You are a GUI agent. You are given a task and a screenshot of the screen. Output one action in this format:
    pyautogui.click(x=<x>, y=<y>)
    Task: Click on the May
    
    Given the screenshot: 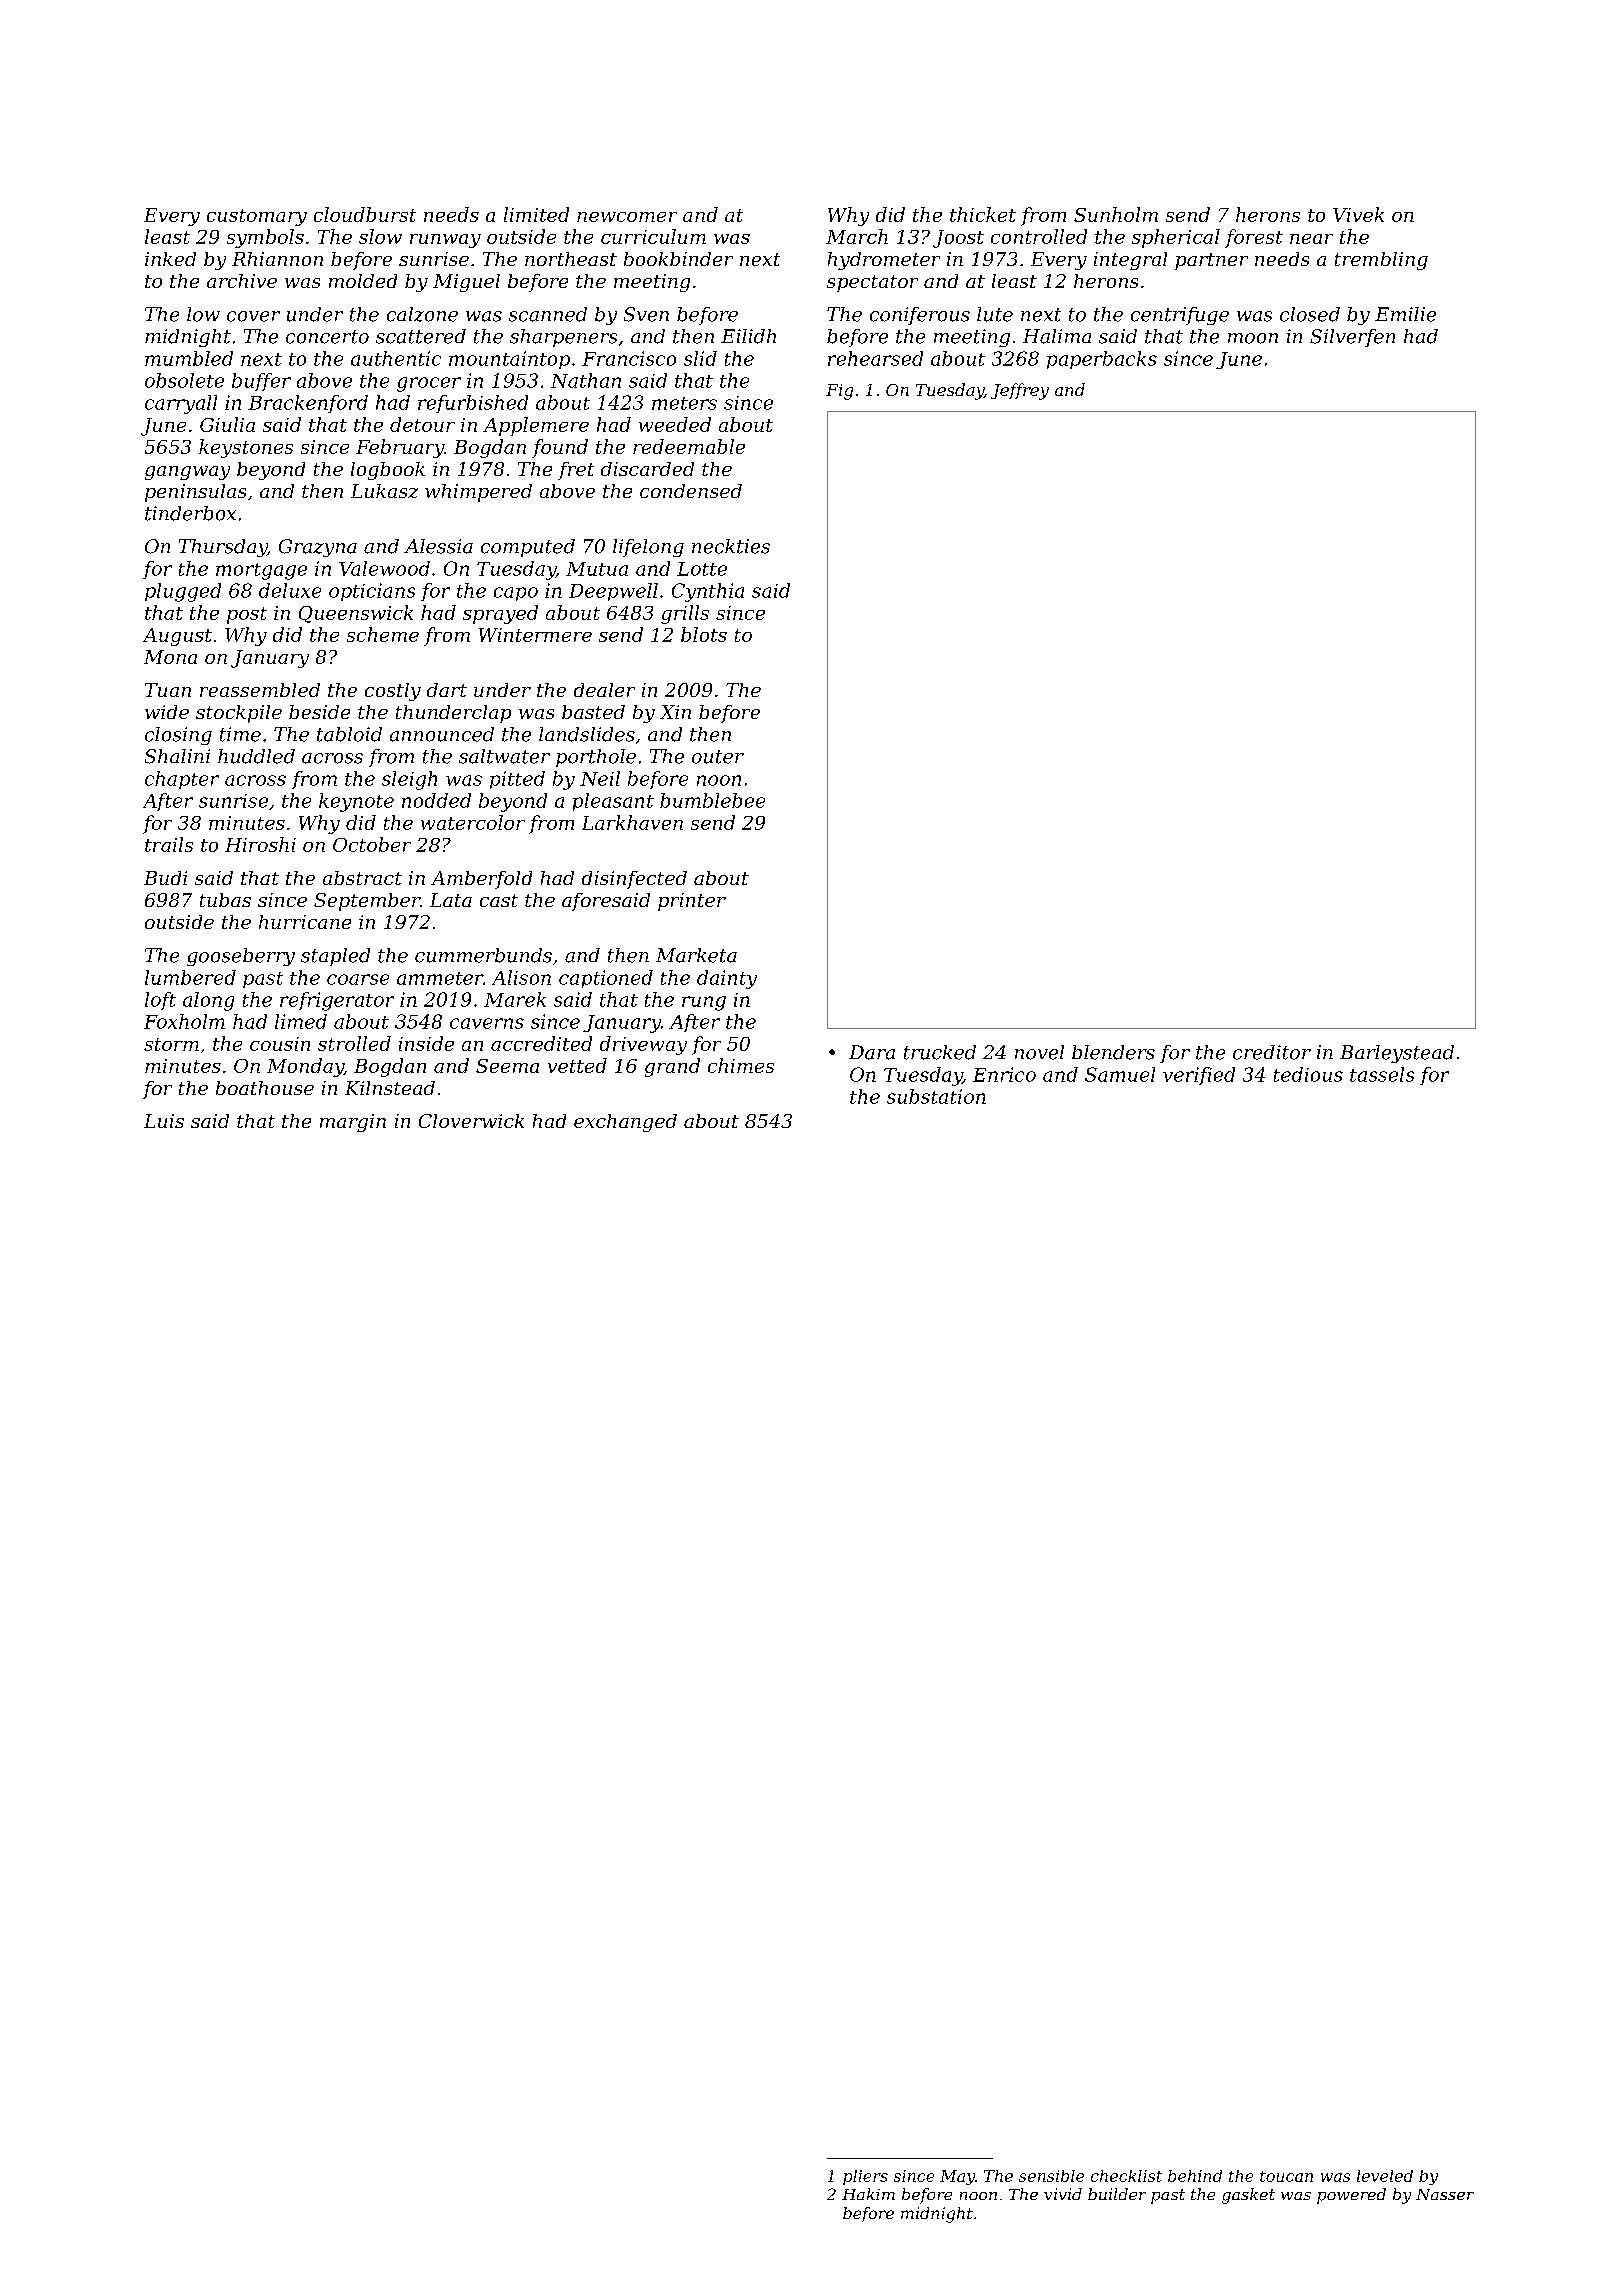 What is the action you would take?
    pyautogui.click(x=957, y=2177)
